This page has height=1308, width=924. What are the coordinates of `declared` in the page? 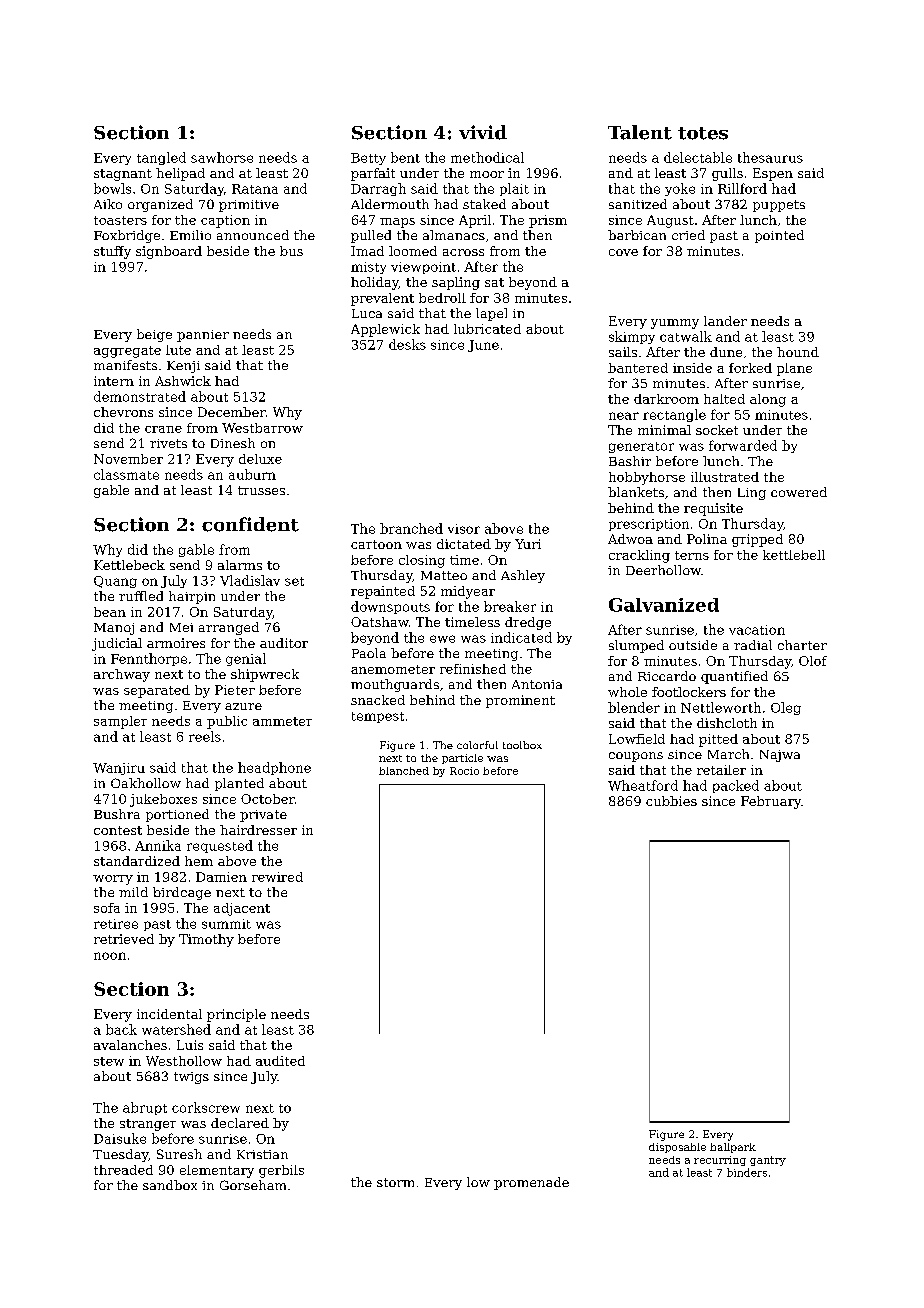 It's located at (240, 1123).
